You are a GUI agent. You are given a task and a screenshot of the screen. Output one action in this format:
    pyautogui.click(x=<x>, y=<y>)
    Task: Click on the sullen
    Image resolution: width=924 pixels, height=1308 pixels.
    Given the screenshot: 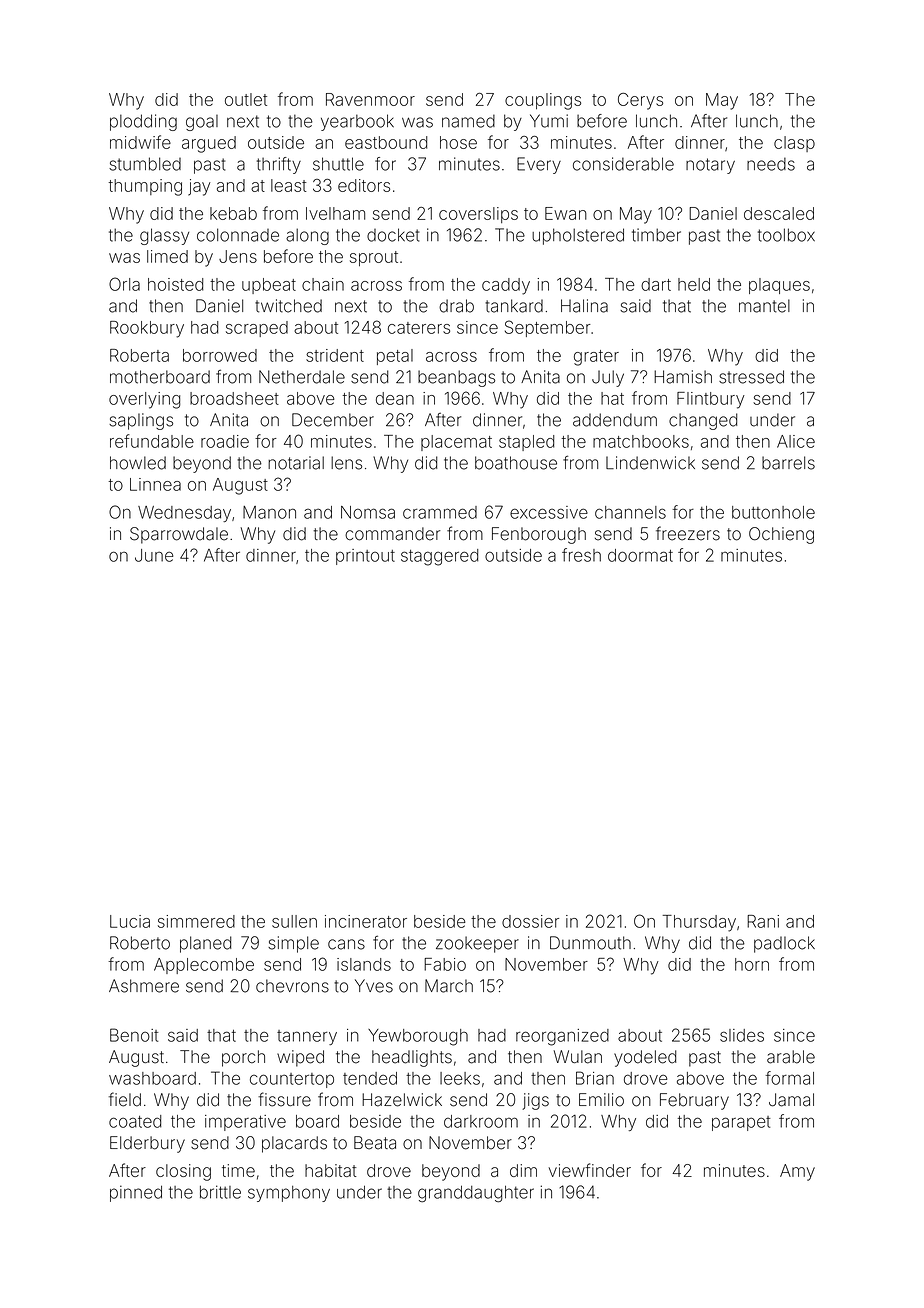 What is the action you would take?
    pyautogui.click(x=294, y=921)
